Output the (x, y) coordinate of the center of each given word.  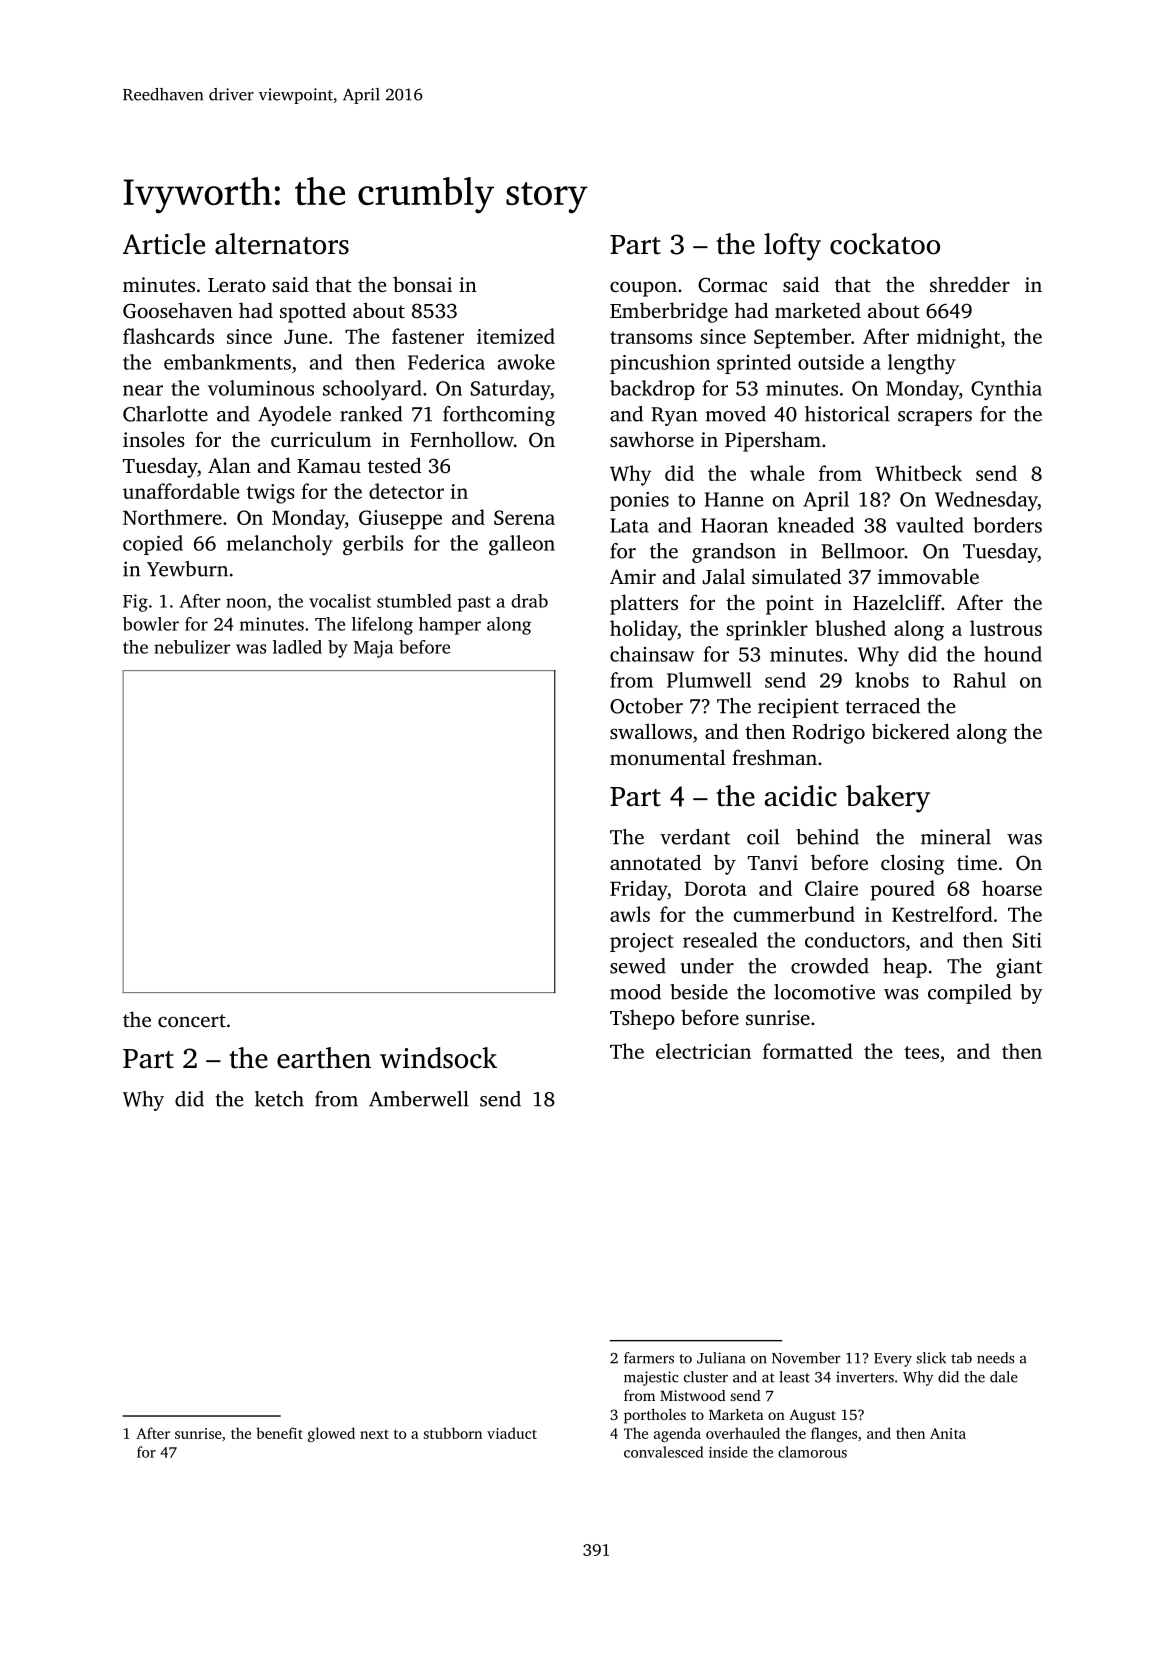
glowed (331, 1434)
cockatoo (885, 244)
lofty (792, 247)
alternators (282, 244)
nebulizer (192, 647)
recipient (798, 708)
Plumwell (709, 680)
